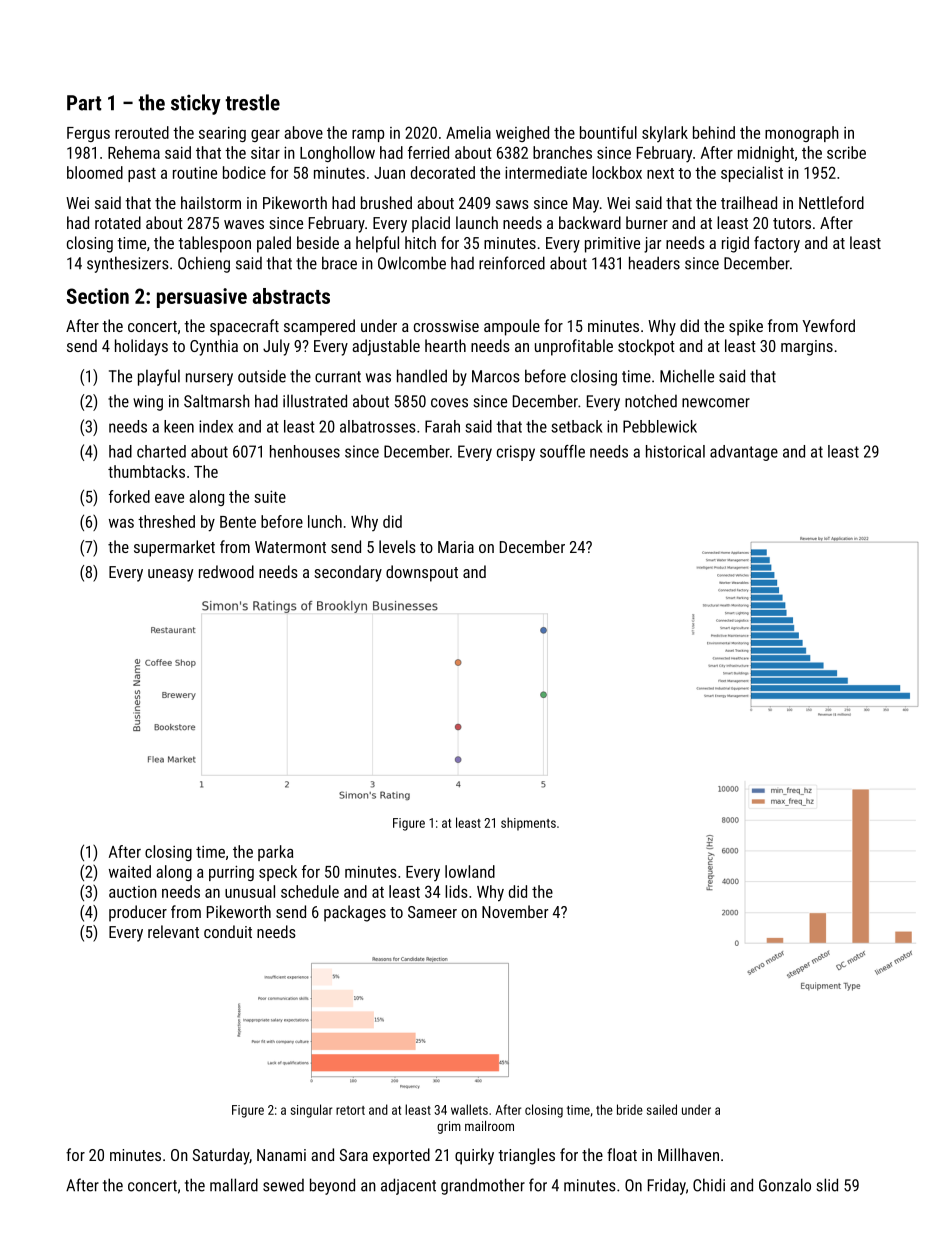 Image resolution: width=952 pixels, height=1233 pixels. I want to click on historical, so click(675, 451).
